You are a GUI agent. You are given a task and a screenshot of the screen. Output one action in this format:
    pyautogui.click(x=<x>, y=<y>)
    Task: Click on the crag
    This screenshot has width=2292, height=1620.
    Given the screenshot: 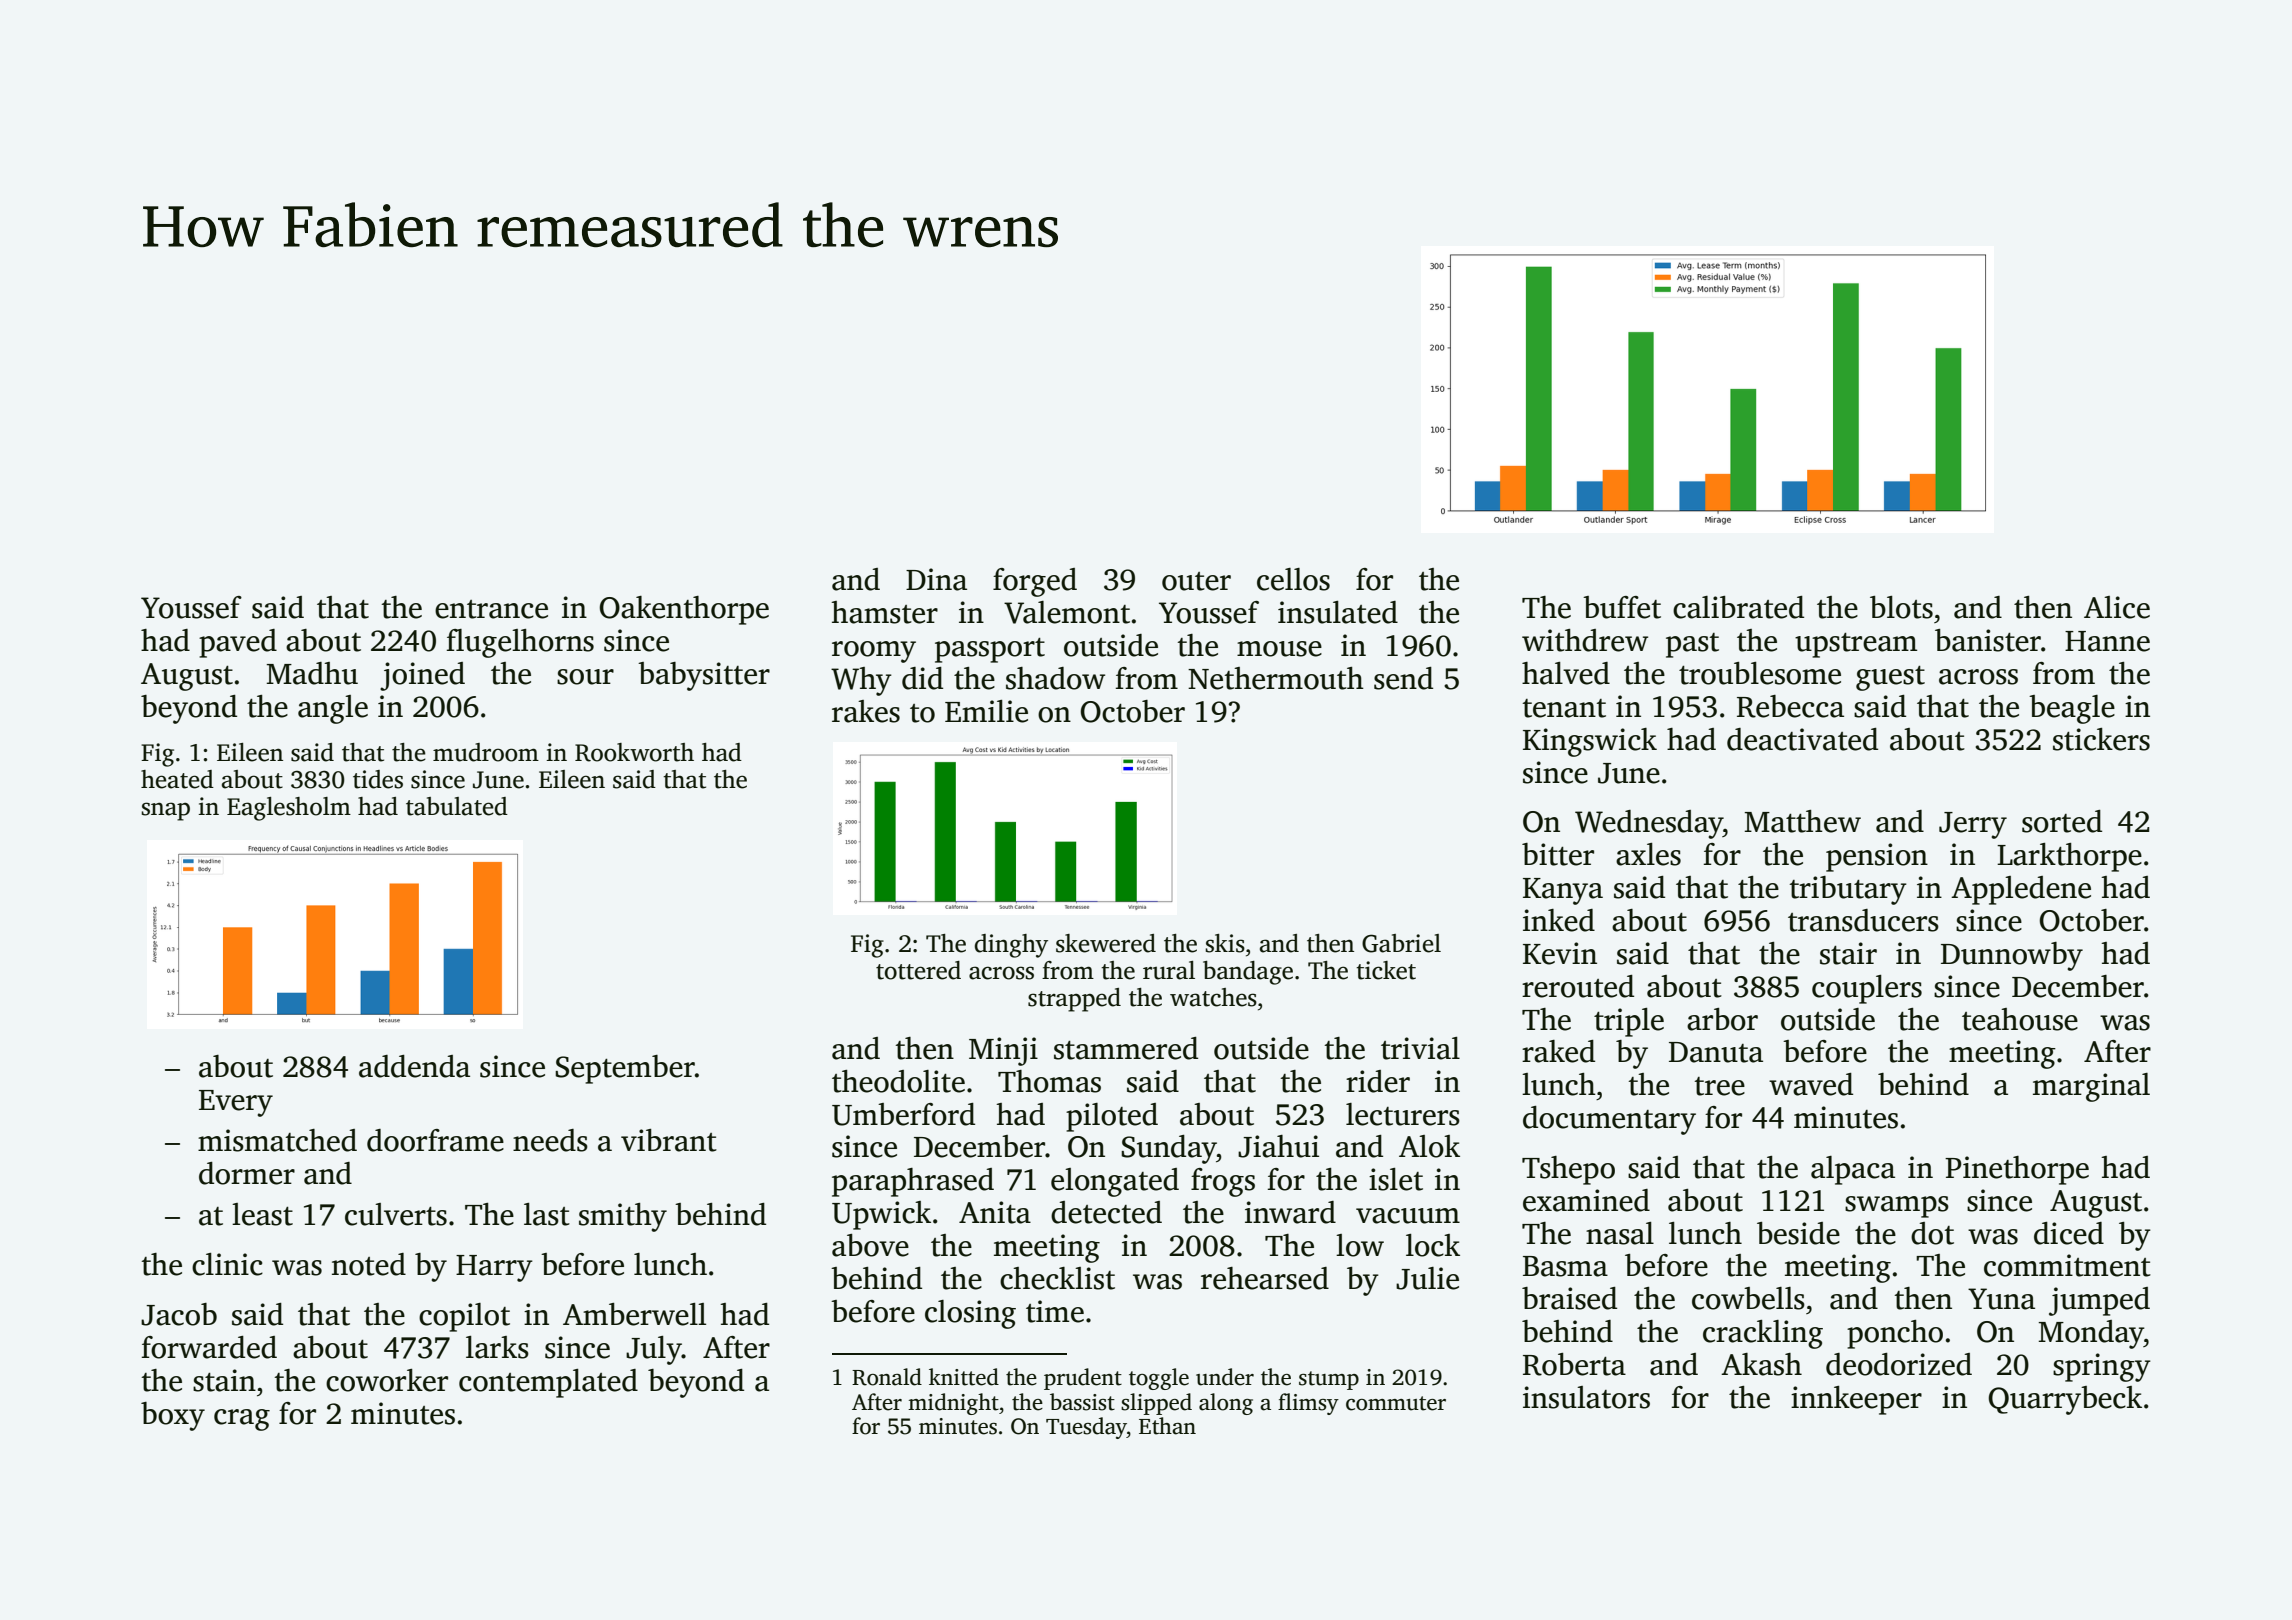 What is the action you would take?
    pyautogui.click(x=242, y=1420)
